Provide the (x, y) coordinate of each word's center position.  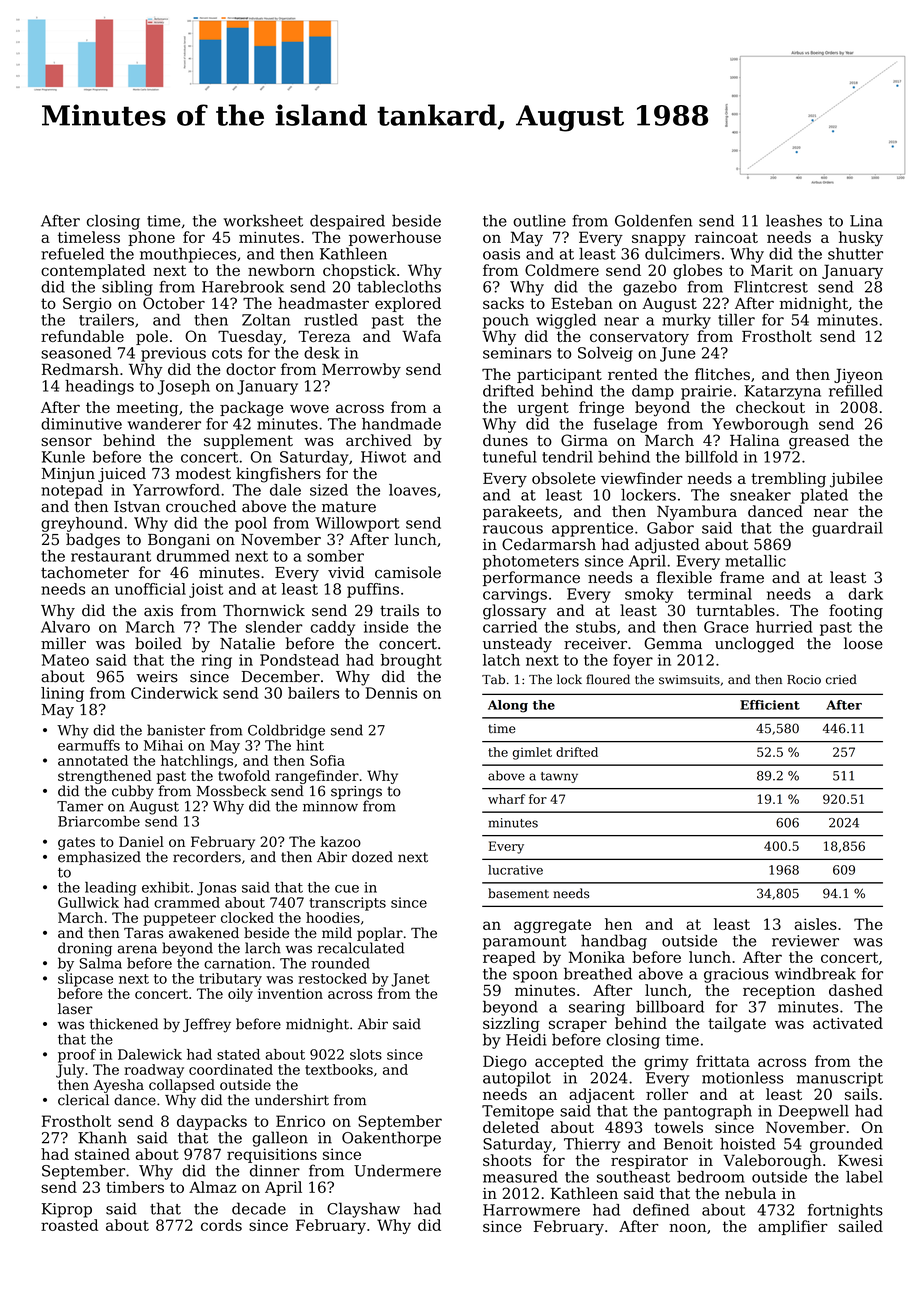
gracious (736, 975)
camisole (408, 572)
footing (856, 612)
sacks (503, 303)
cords (221, 1225)
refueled (72, 253)
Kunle (63, 457)
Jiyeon (858, 376)
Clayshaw (363, 1210)
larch (263, 948)
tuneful (510, 457)
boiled (158, 643)
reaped (509, 958)
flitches (722, 374)
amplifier (793, 1227)
